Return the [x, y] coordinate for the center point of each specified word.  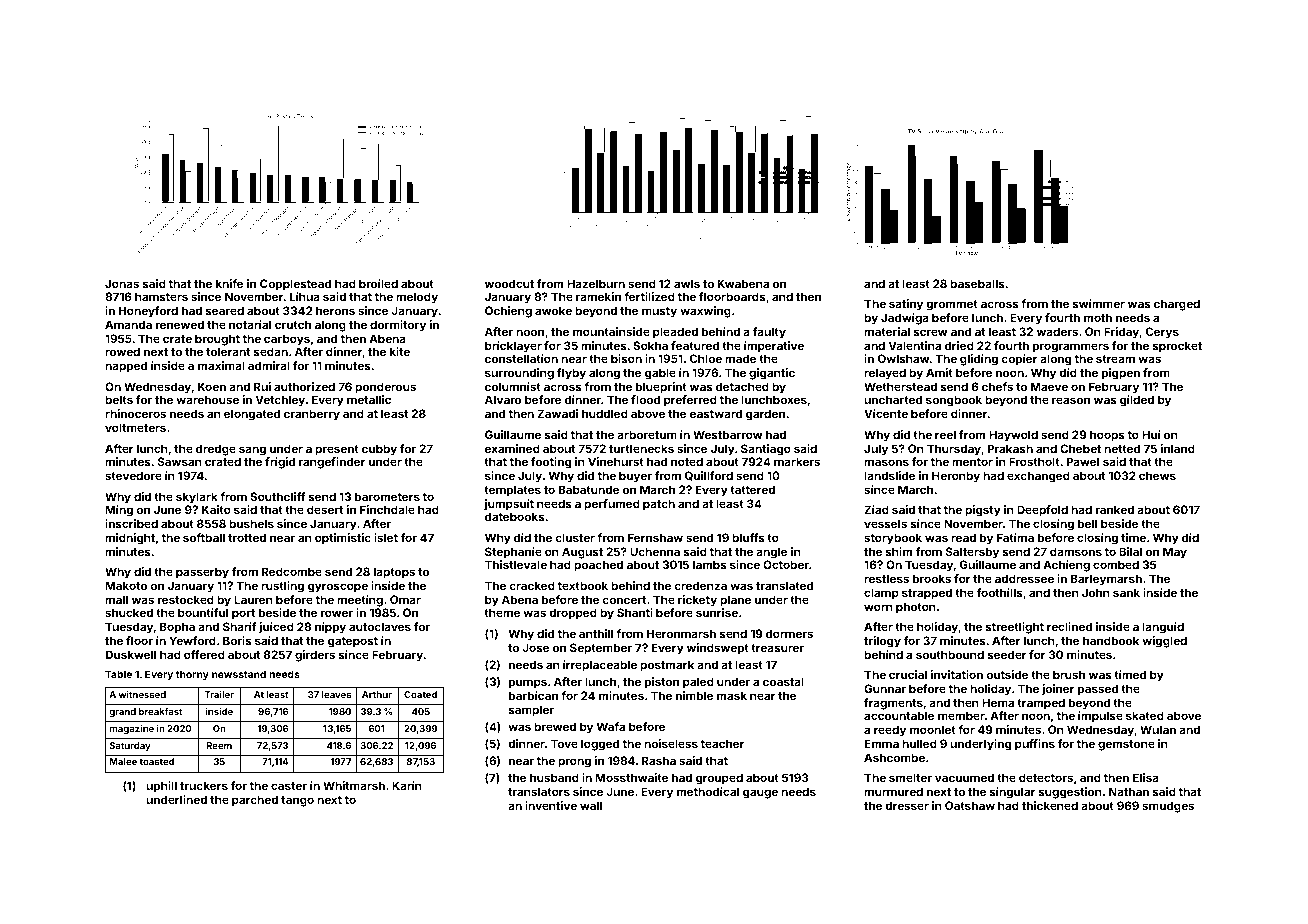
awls [687, 283]
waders [1057, 331]
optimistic [343, 539]
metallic [369, 399]
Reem [219, 745]
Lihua [305, 296]
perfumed [612, 505]
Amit [939, 372]
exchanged [1038, 477]
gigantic [772, 374]
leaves [336, 694]
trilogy [882, 642]
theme [502, 612]
